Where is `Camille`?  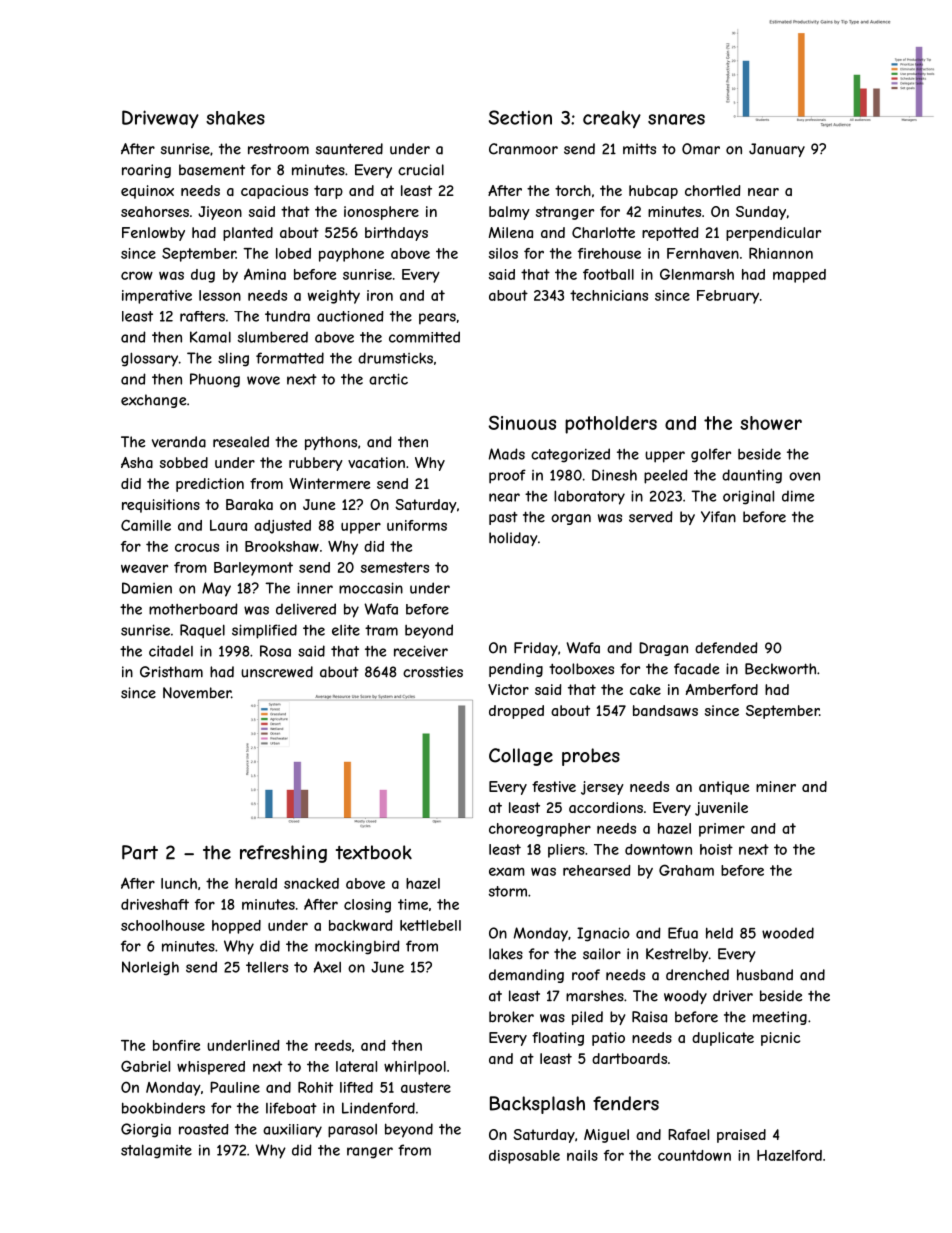
Camille is located at coordinates (146, 525).
